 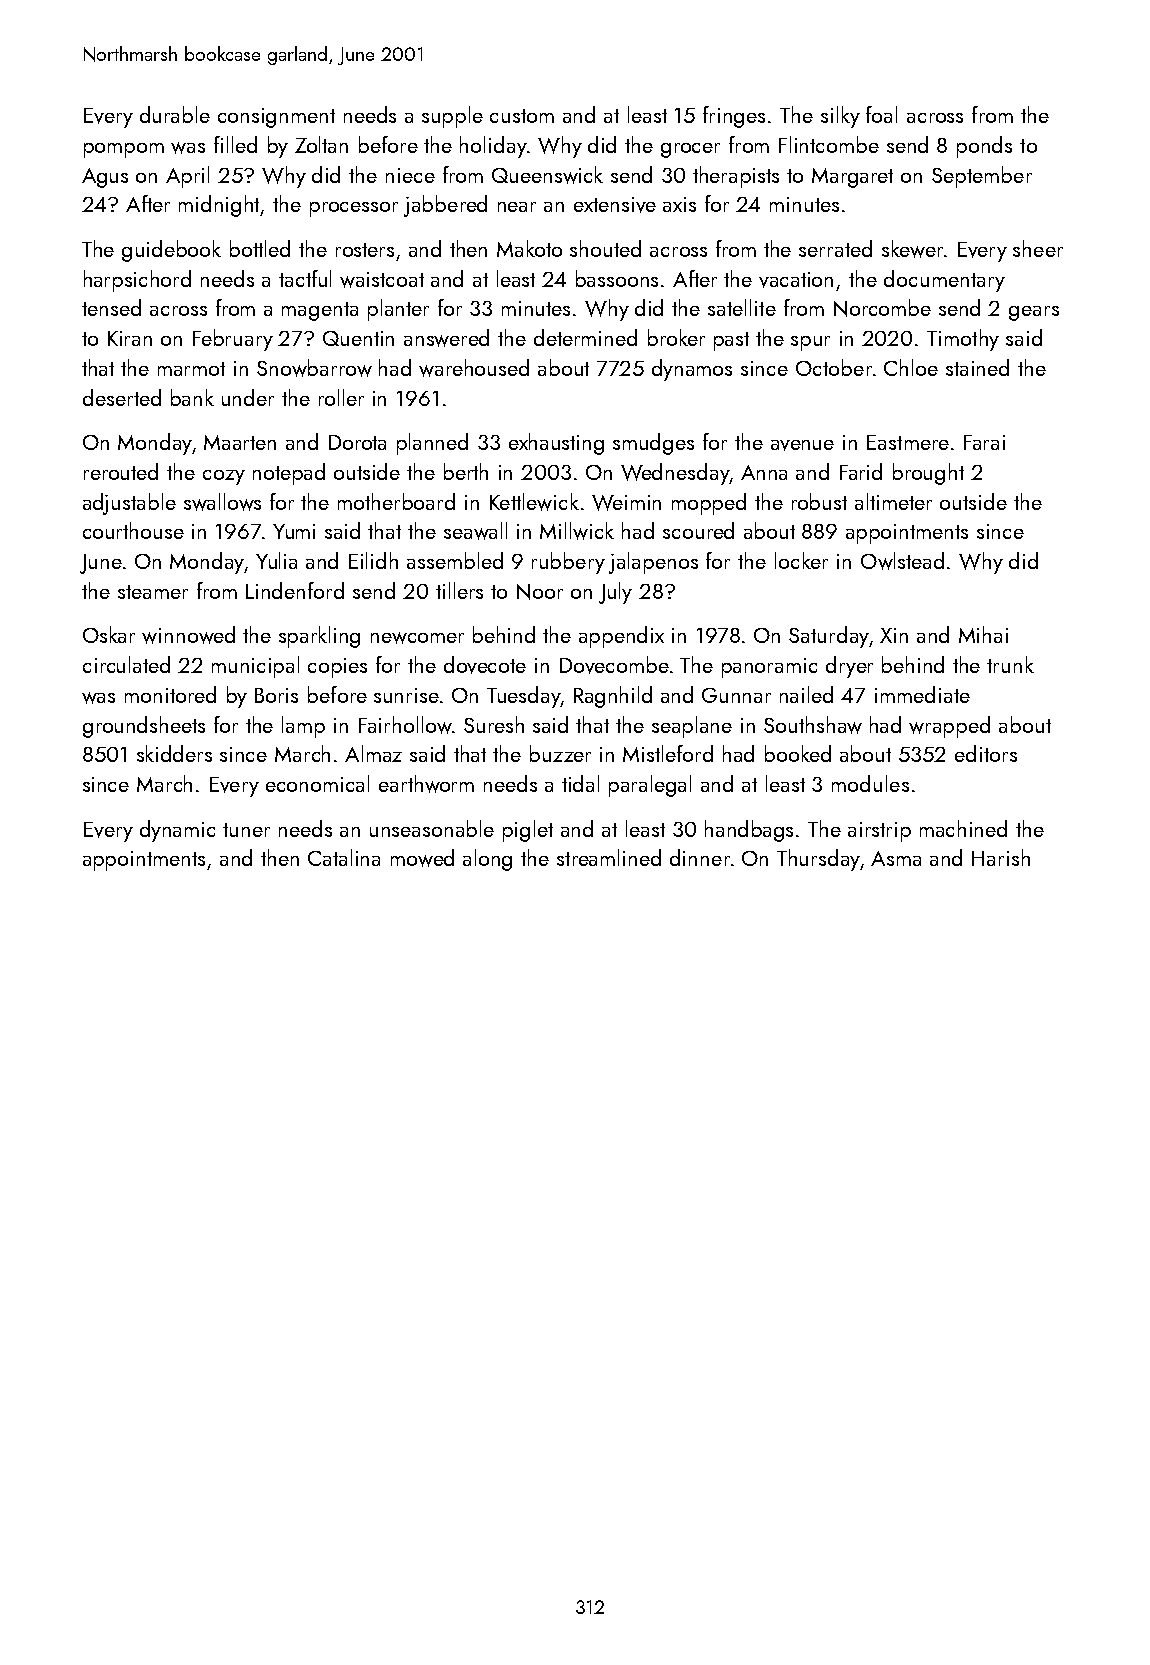 What do you see at coordinates (984, 147) in the page?
I see `ponds` at bounding box center [984, 147].
